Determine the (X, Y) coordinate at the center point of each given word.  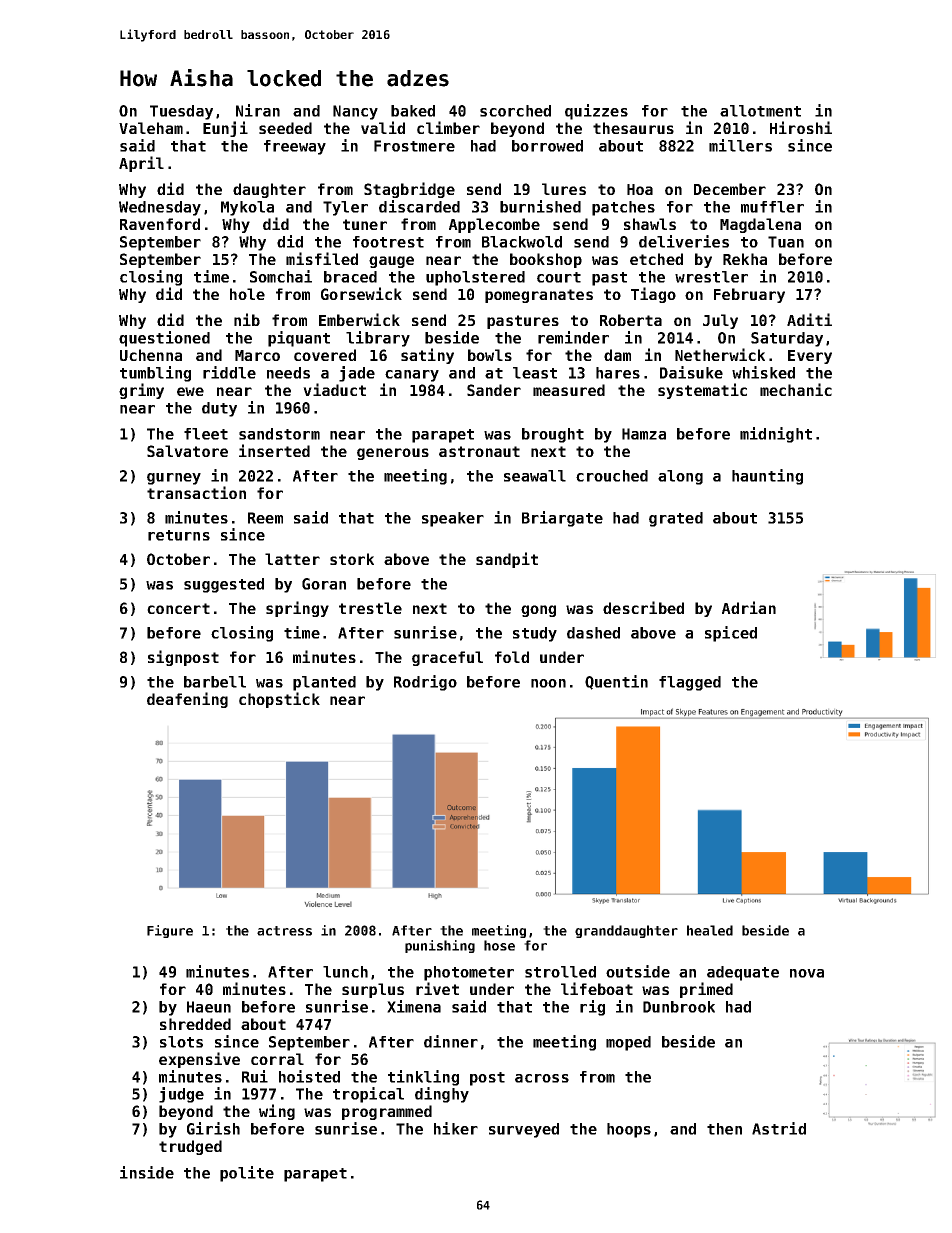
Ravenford (160, 224)
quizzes (596, 112)
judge (181, 1095)
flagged (690, 683)
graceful (447, 658)
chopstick (279, 700)
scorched (515, 111)
